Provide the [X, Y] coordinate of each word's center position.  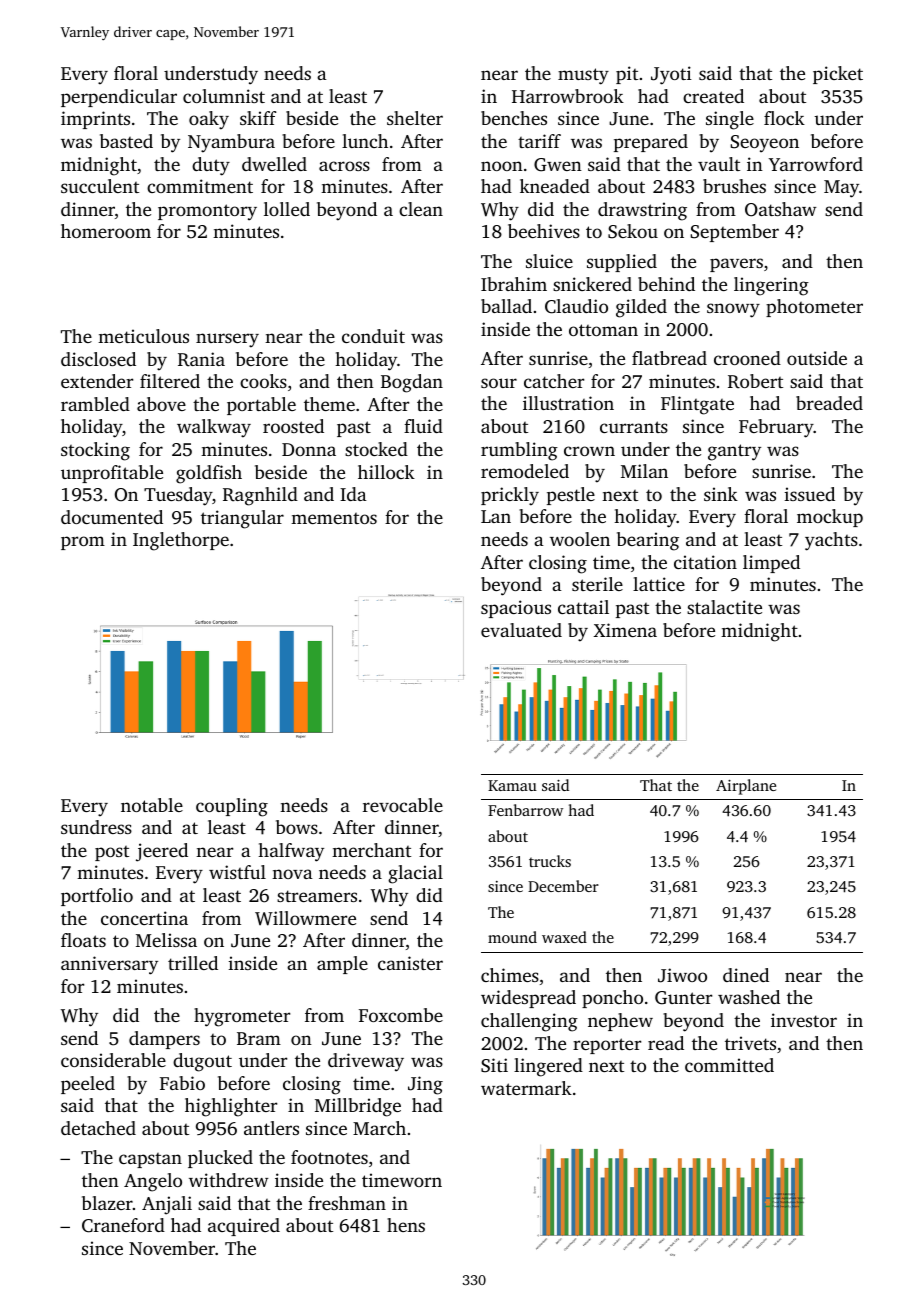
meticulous [143, 336]
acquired [244, 1227]
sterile [597, 584]
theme [329, 404]
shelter [415, 118]
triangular [242, 519]
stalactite [724, 607]
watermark [526, 1088]
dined [746, 975]
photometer [814, 308]
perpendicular [119, 98]
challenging [529, 1022]
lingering [771, 286]
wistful [237, 872]
